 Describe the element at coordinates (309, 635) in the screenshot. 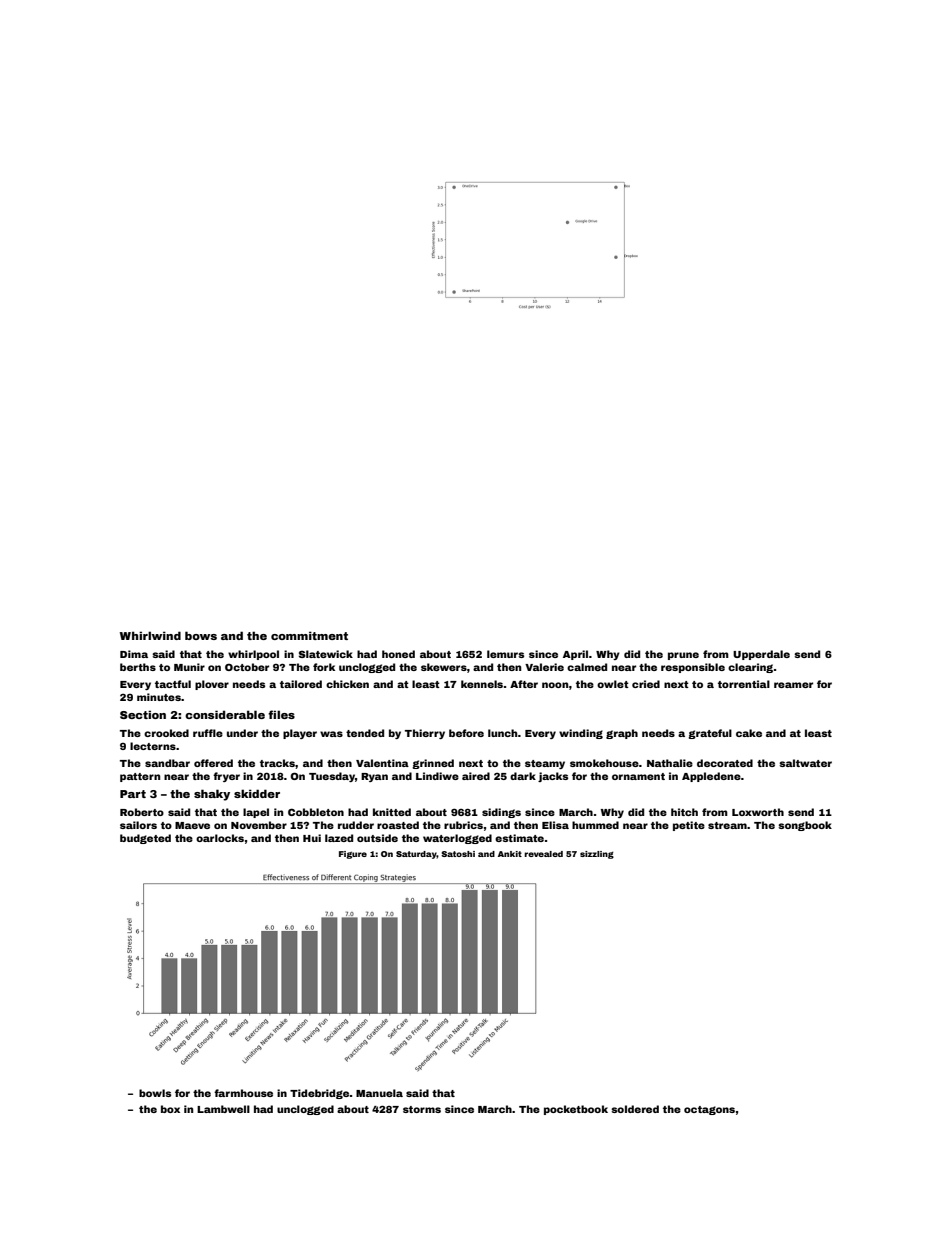

I see `commitment` at that location.
